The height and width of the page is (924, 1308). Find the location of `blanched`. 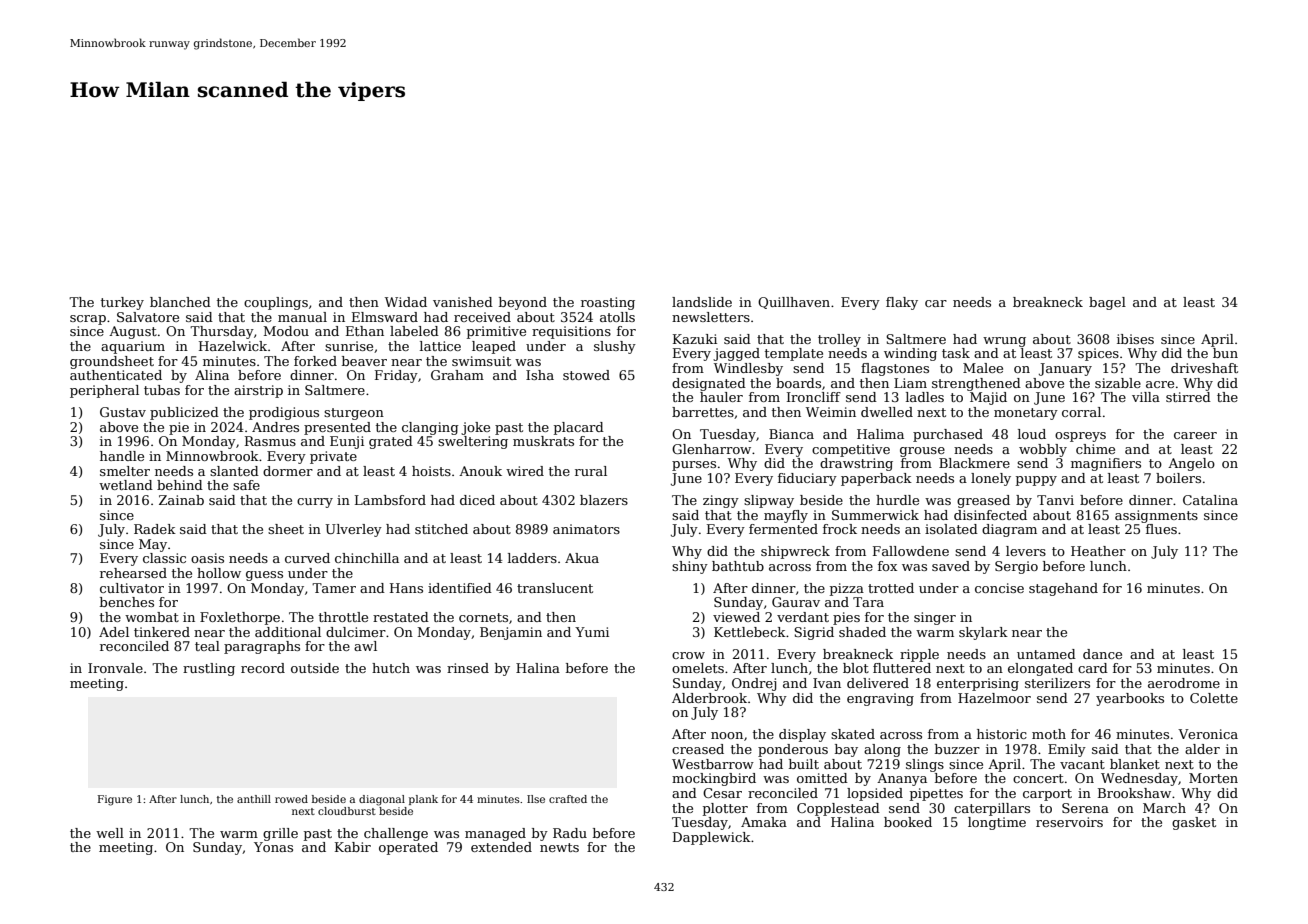

blanched is located at coordinates (180, 302).
